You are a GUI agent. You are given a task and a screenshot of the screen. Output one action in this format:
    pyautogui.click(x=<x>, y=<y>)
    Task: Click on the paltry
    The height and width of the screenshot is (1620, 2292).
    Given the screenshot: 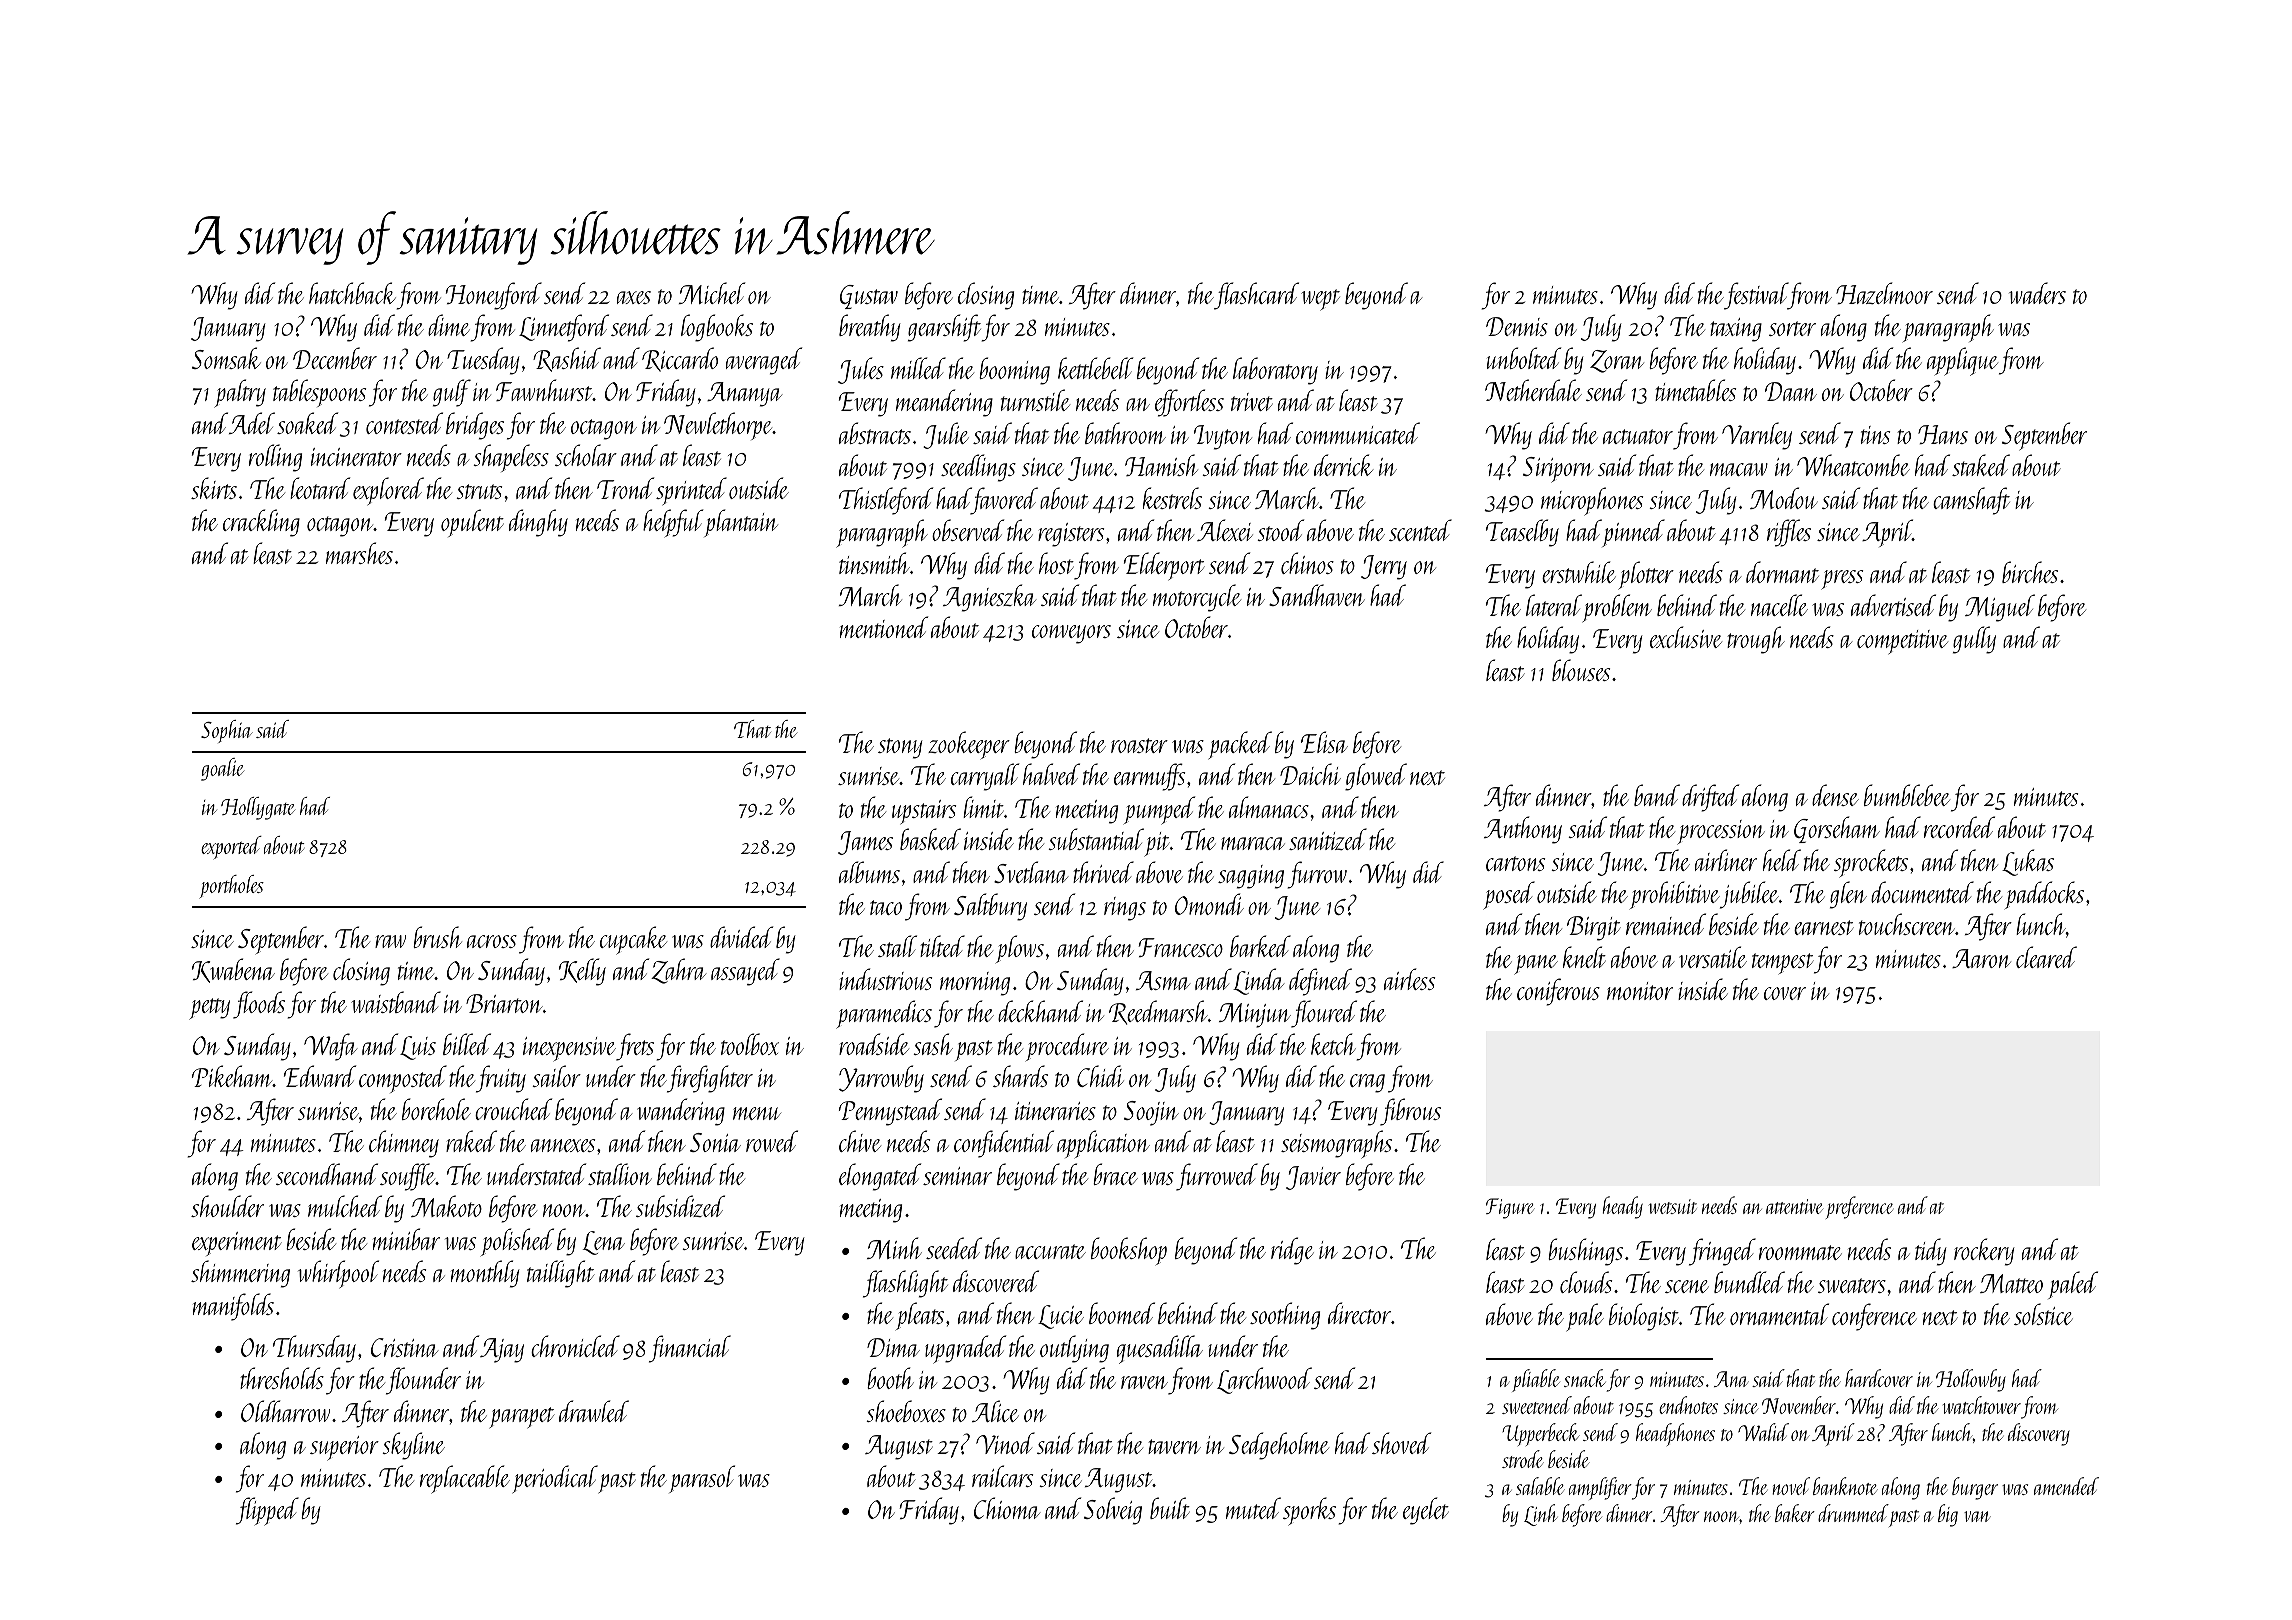 What is the action you would take?
    pyautogui.click(x=240, y=393)
